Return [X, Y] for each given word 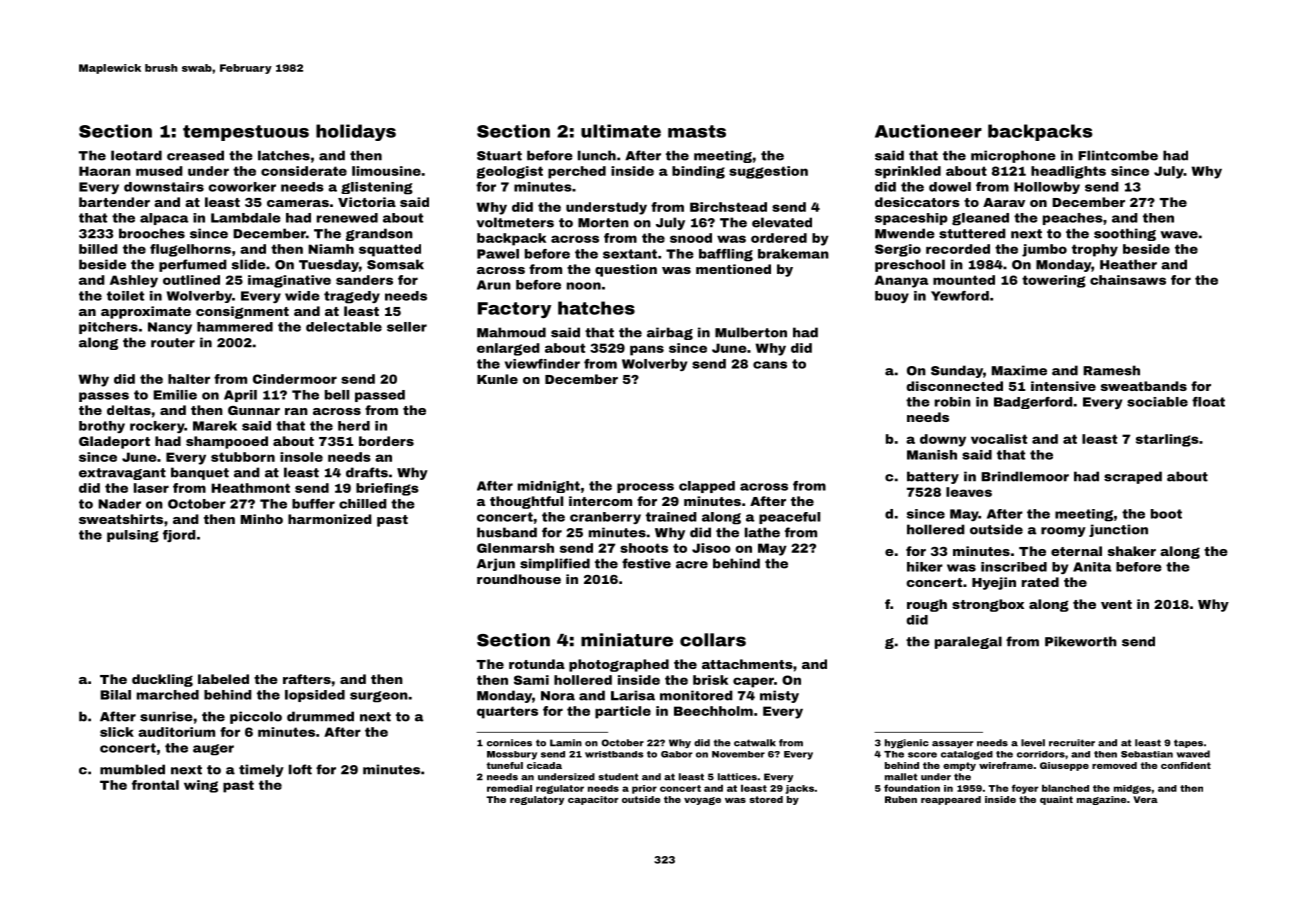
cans [770, 365]
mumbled [132, 769]
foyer [1025, 789]
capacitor [593, 800]
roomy [1063, 532]
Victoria [367, 202]
